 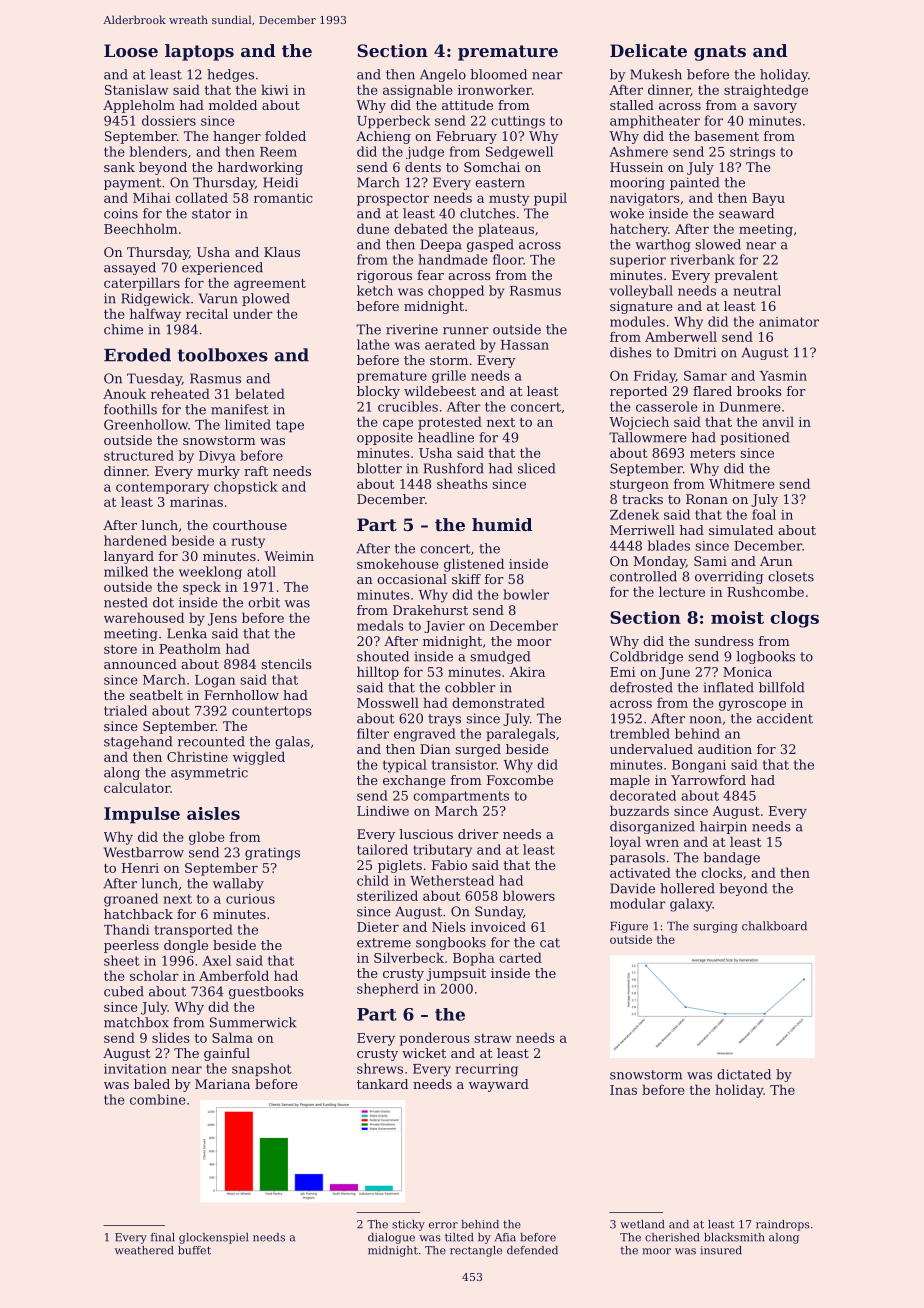 What do you see at coordinates (210, 572) in the screenshot?
I see `weeklong` at bounding box center [210, 572].
